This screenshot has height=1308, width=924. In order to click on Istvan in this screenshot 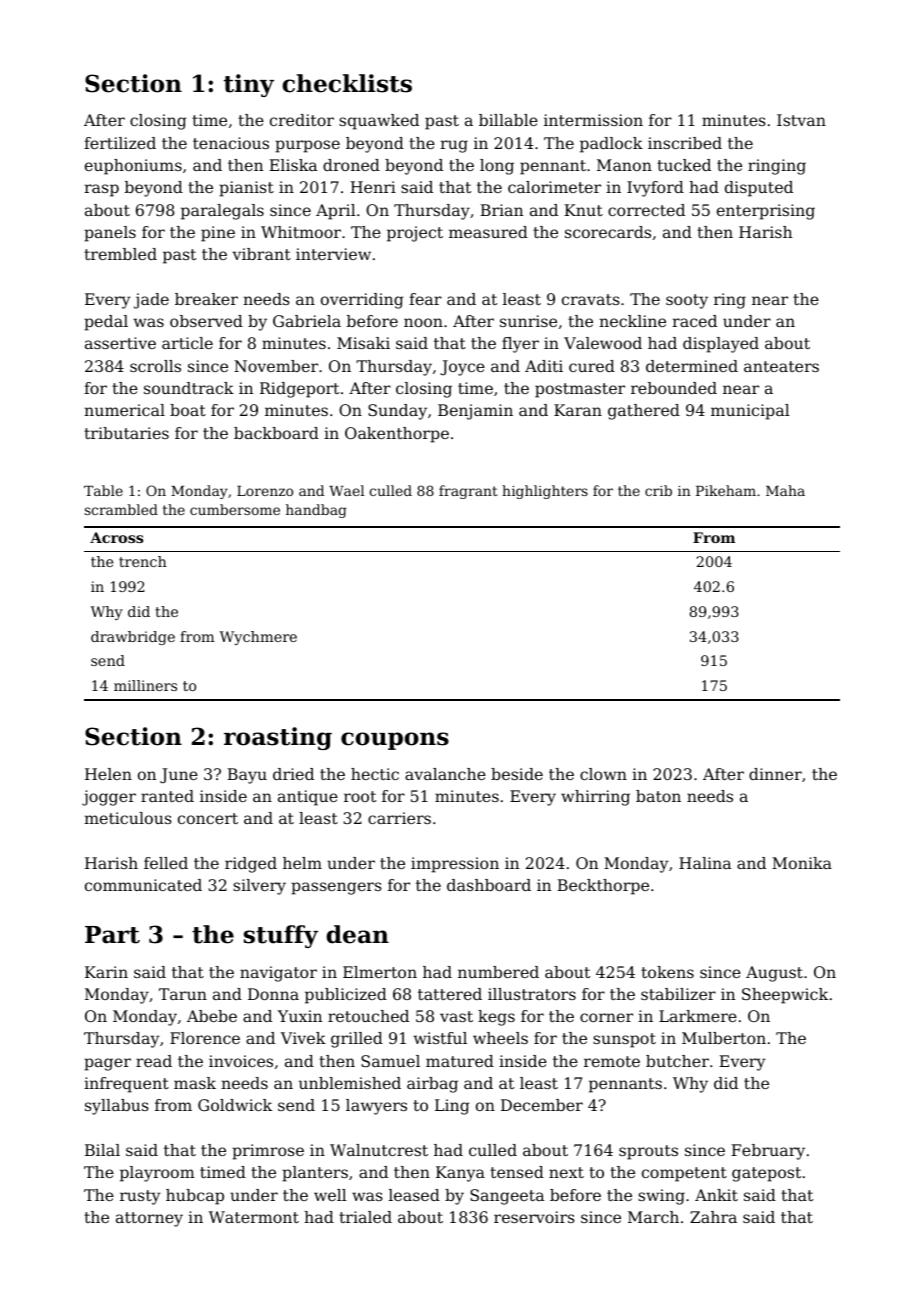, I will do `click(801, 120)`.
